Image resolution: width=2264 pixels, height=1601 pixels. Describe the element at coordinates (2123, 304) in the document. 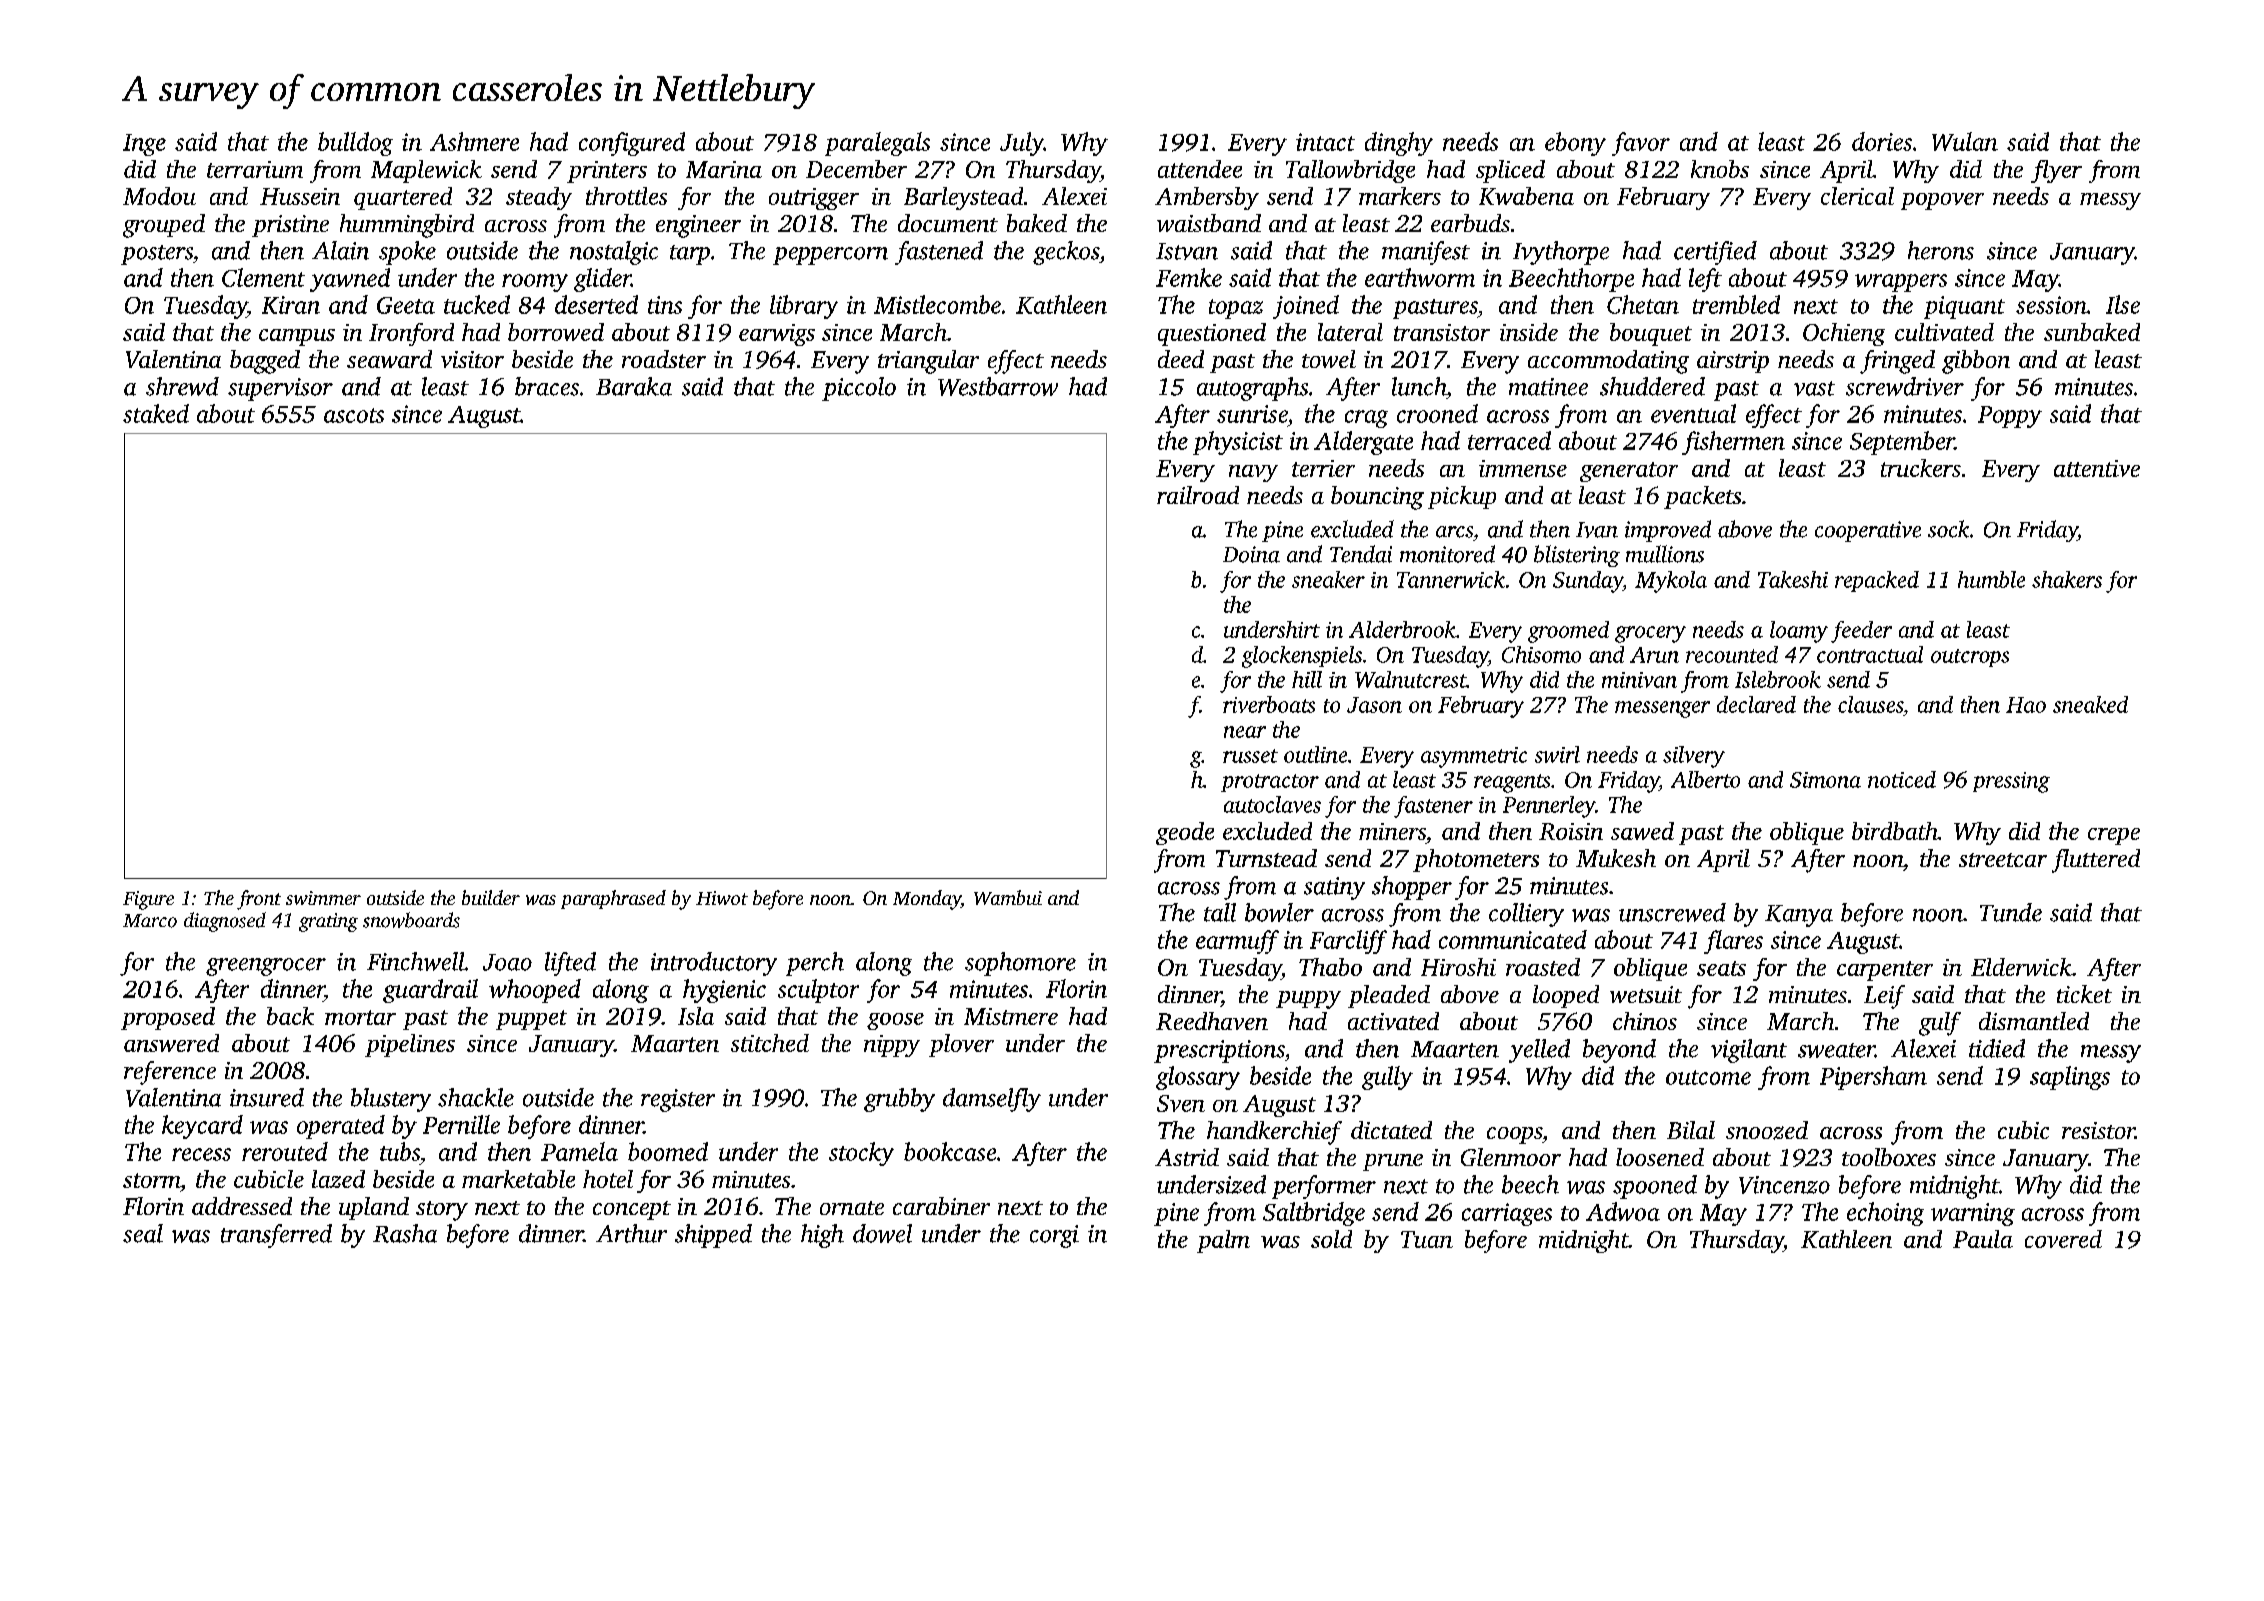

I see `Ilse` at that location.
